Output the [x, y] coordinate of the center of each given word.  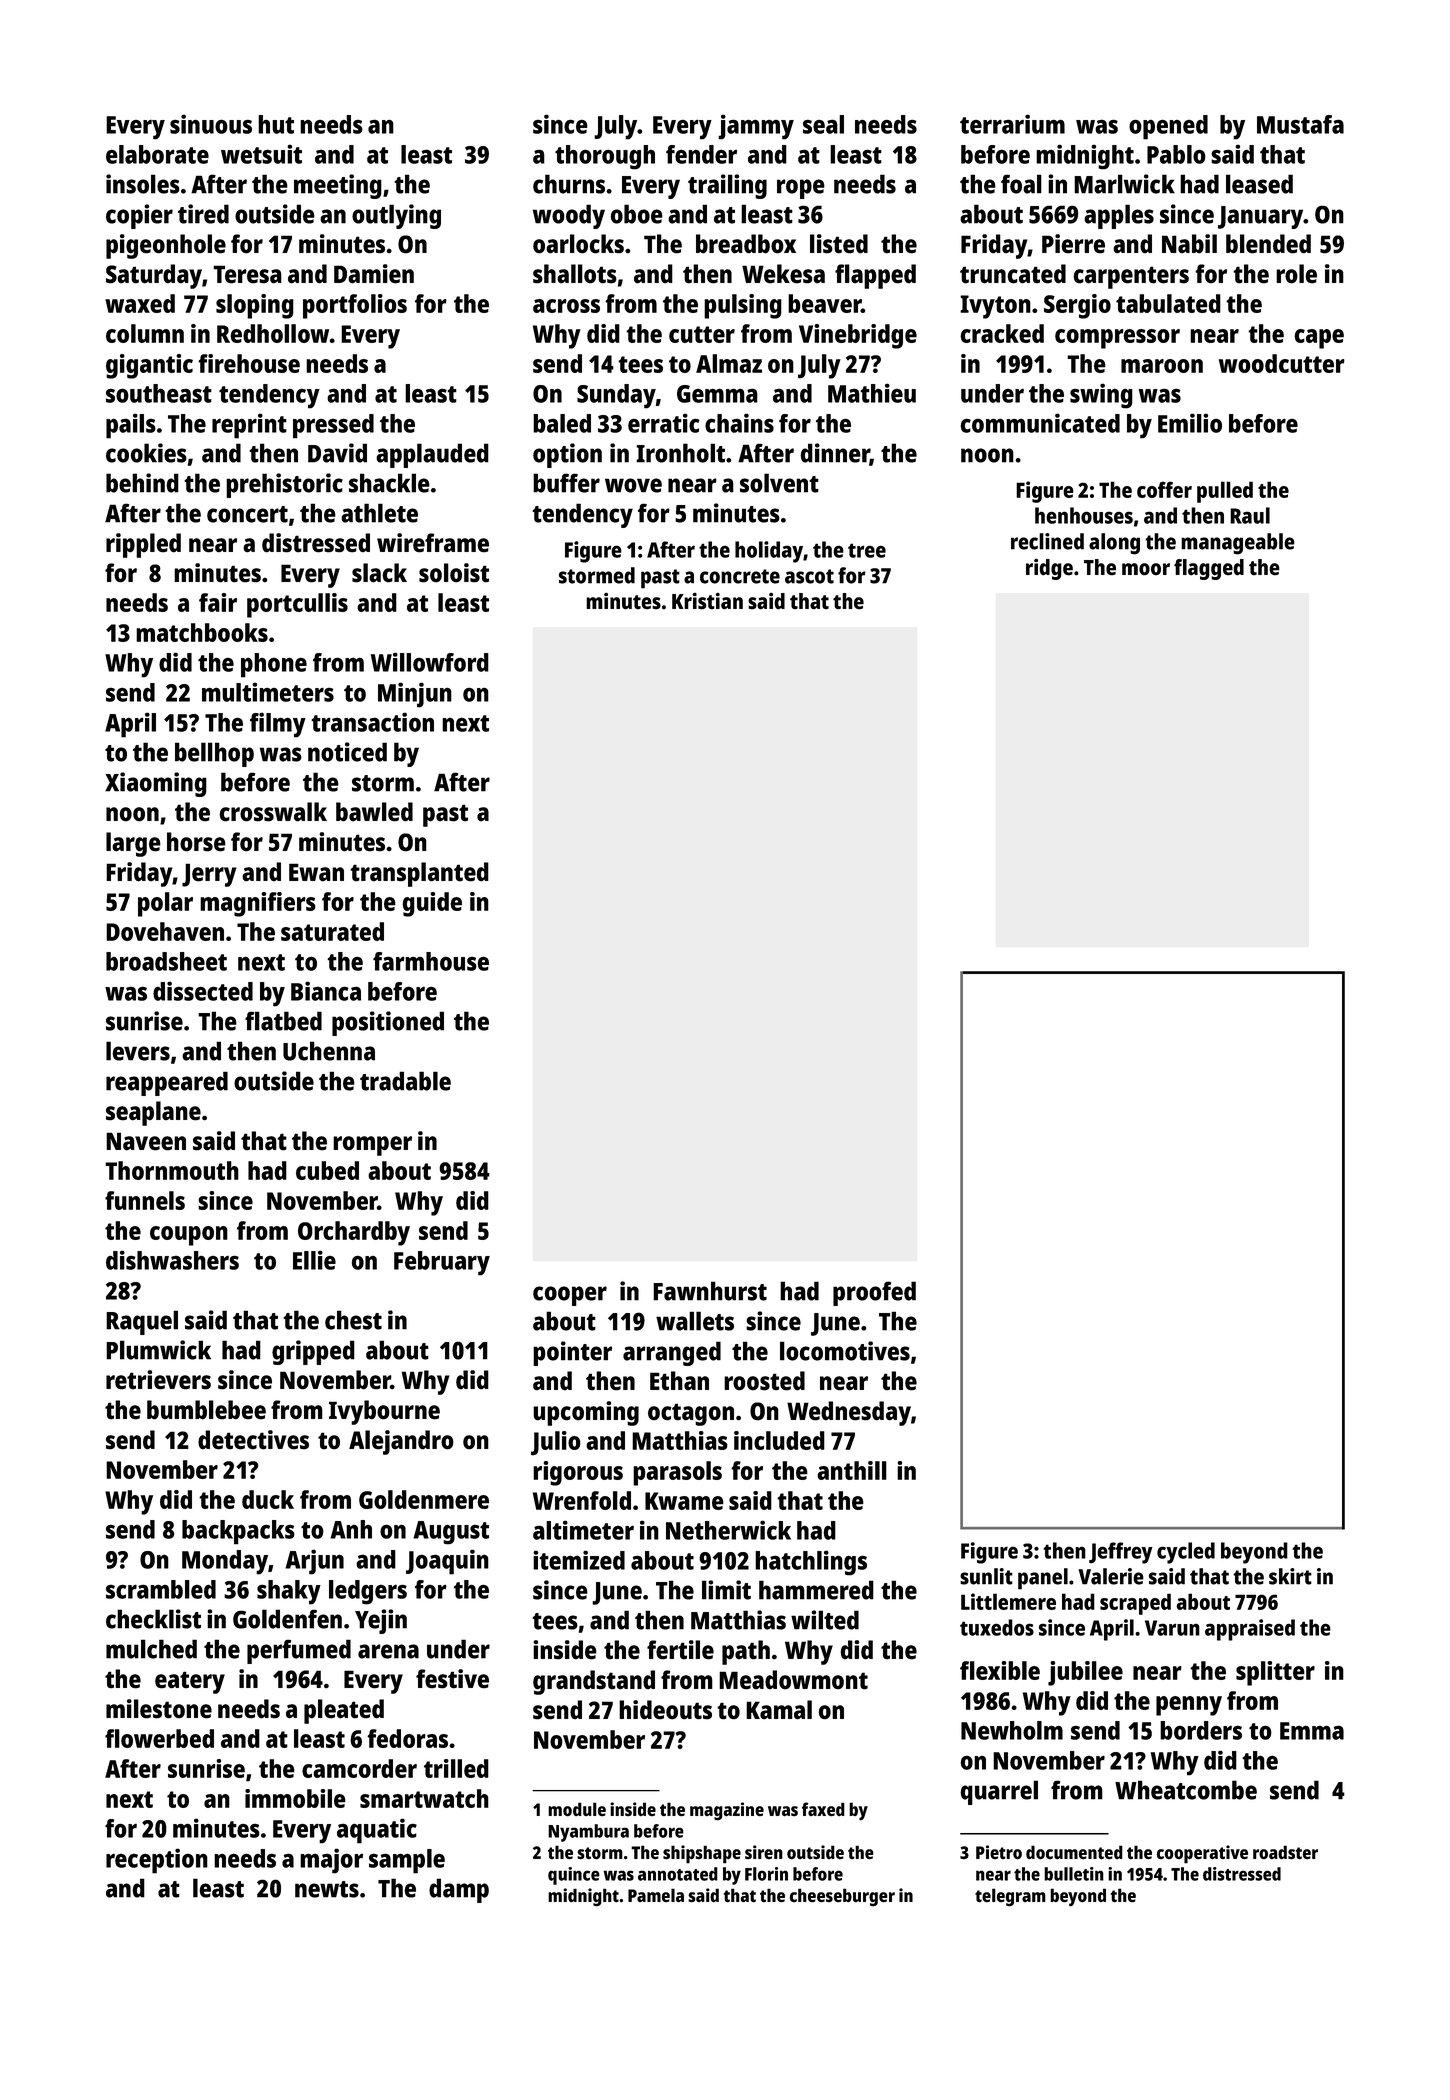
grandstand [594, 1682]
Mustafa [1300, 124]
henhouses [1084, 515]
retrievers [158, 1380]
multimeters [268, 692]
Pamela [656, 1895]
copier [139, 216]
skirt [1290, 1576]
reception [157, 1861]
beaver [824, 303]
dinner [835, 454]
